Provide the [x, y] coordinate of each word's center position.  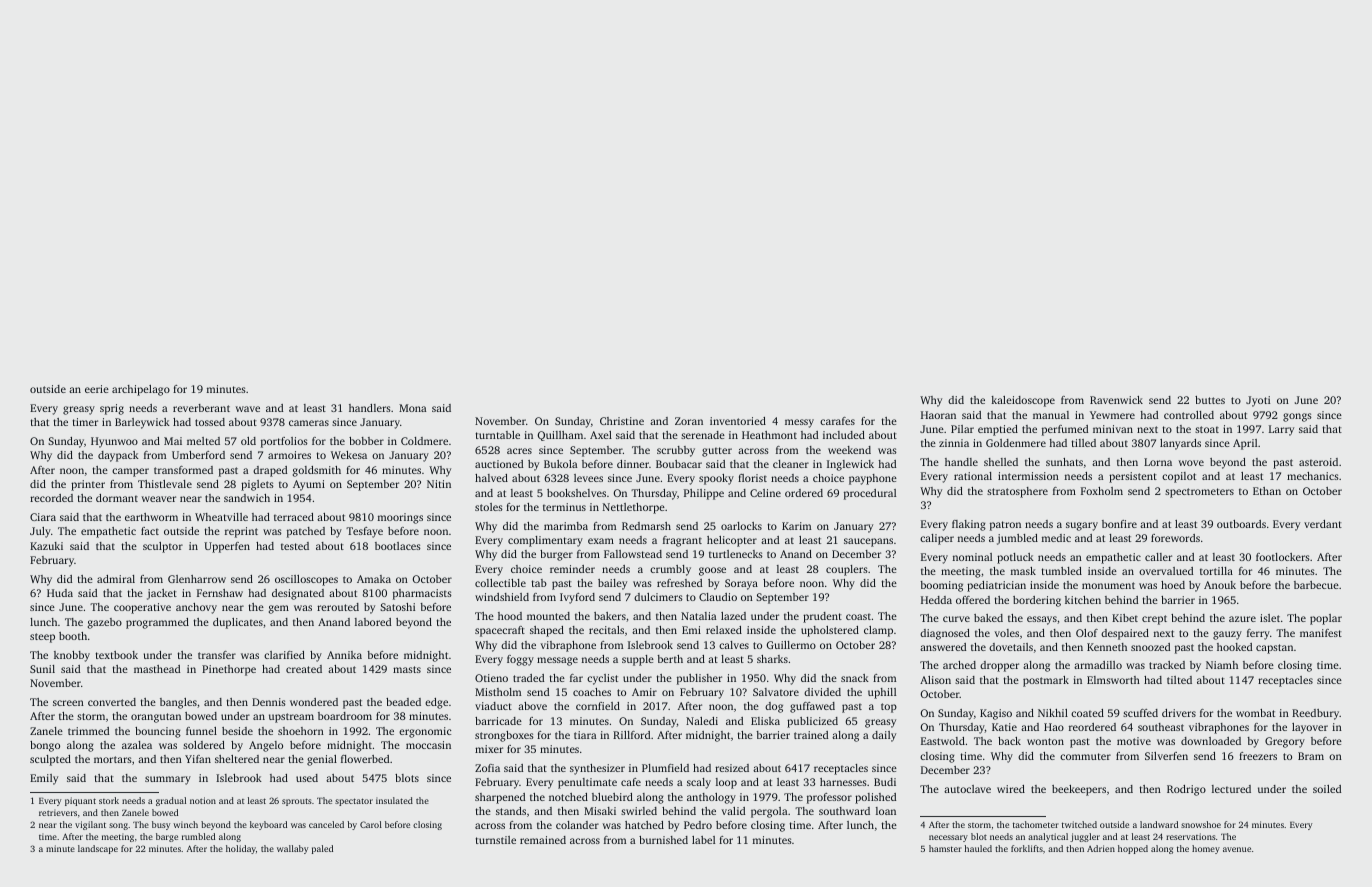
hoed [1173, 585]
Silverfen [1166, 756]
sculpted [50, 760]
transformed [183, 470]
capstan [1274, 649]
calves [734, 645]
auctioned [499, 464]
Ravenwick [1116, 400]
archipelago [141, 390]
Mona [413, 408]
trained [811, 735]
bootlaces [398, 546]
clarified [284, 655]
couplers [847, 570]
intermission [1028, 476]
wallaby [292, 849]
